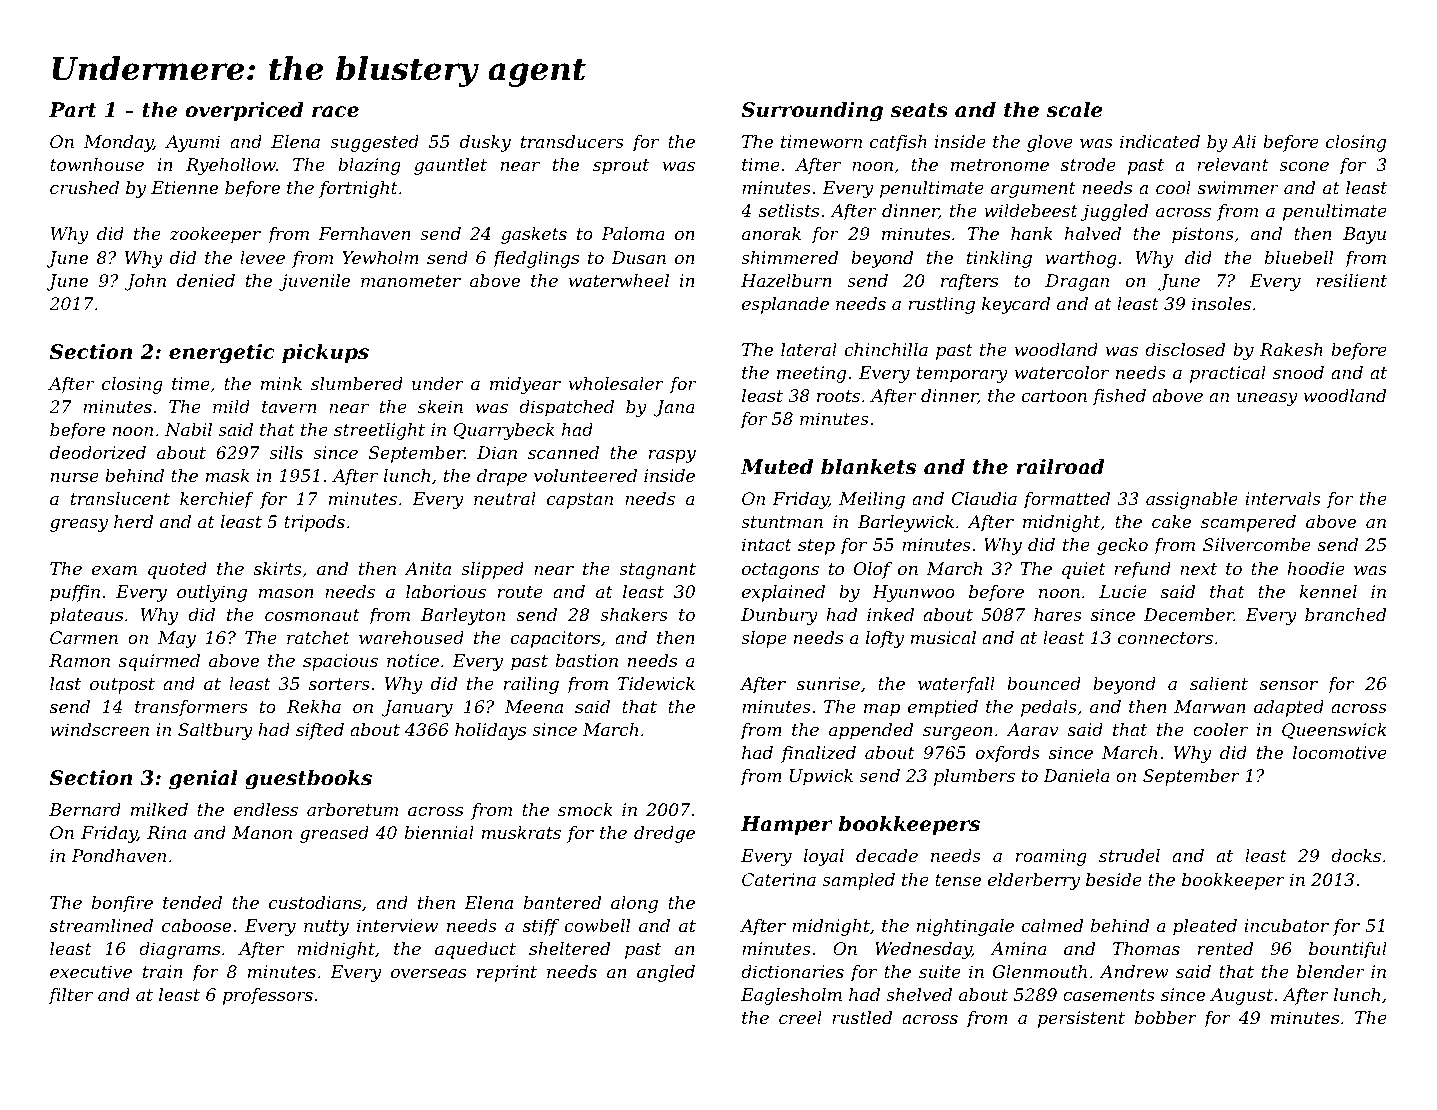  Describe the element at coordinates (1075, 110) in the image. I see `scale` at that location.
